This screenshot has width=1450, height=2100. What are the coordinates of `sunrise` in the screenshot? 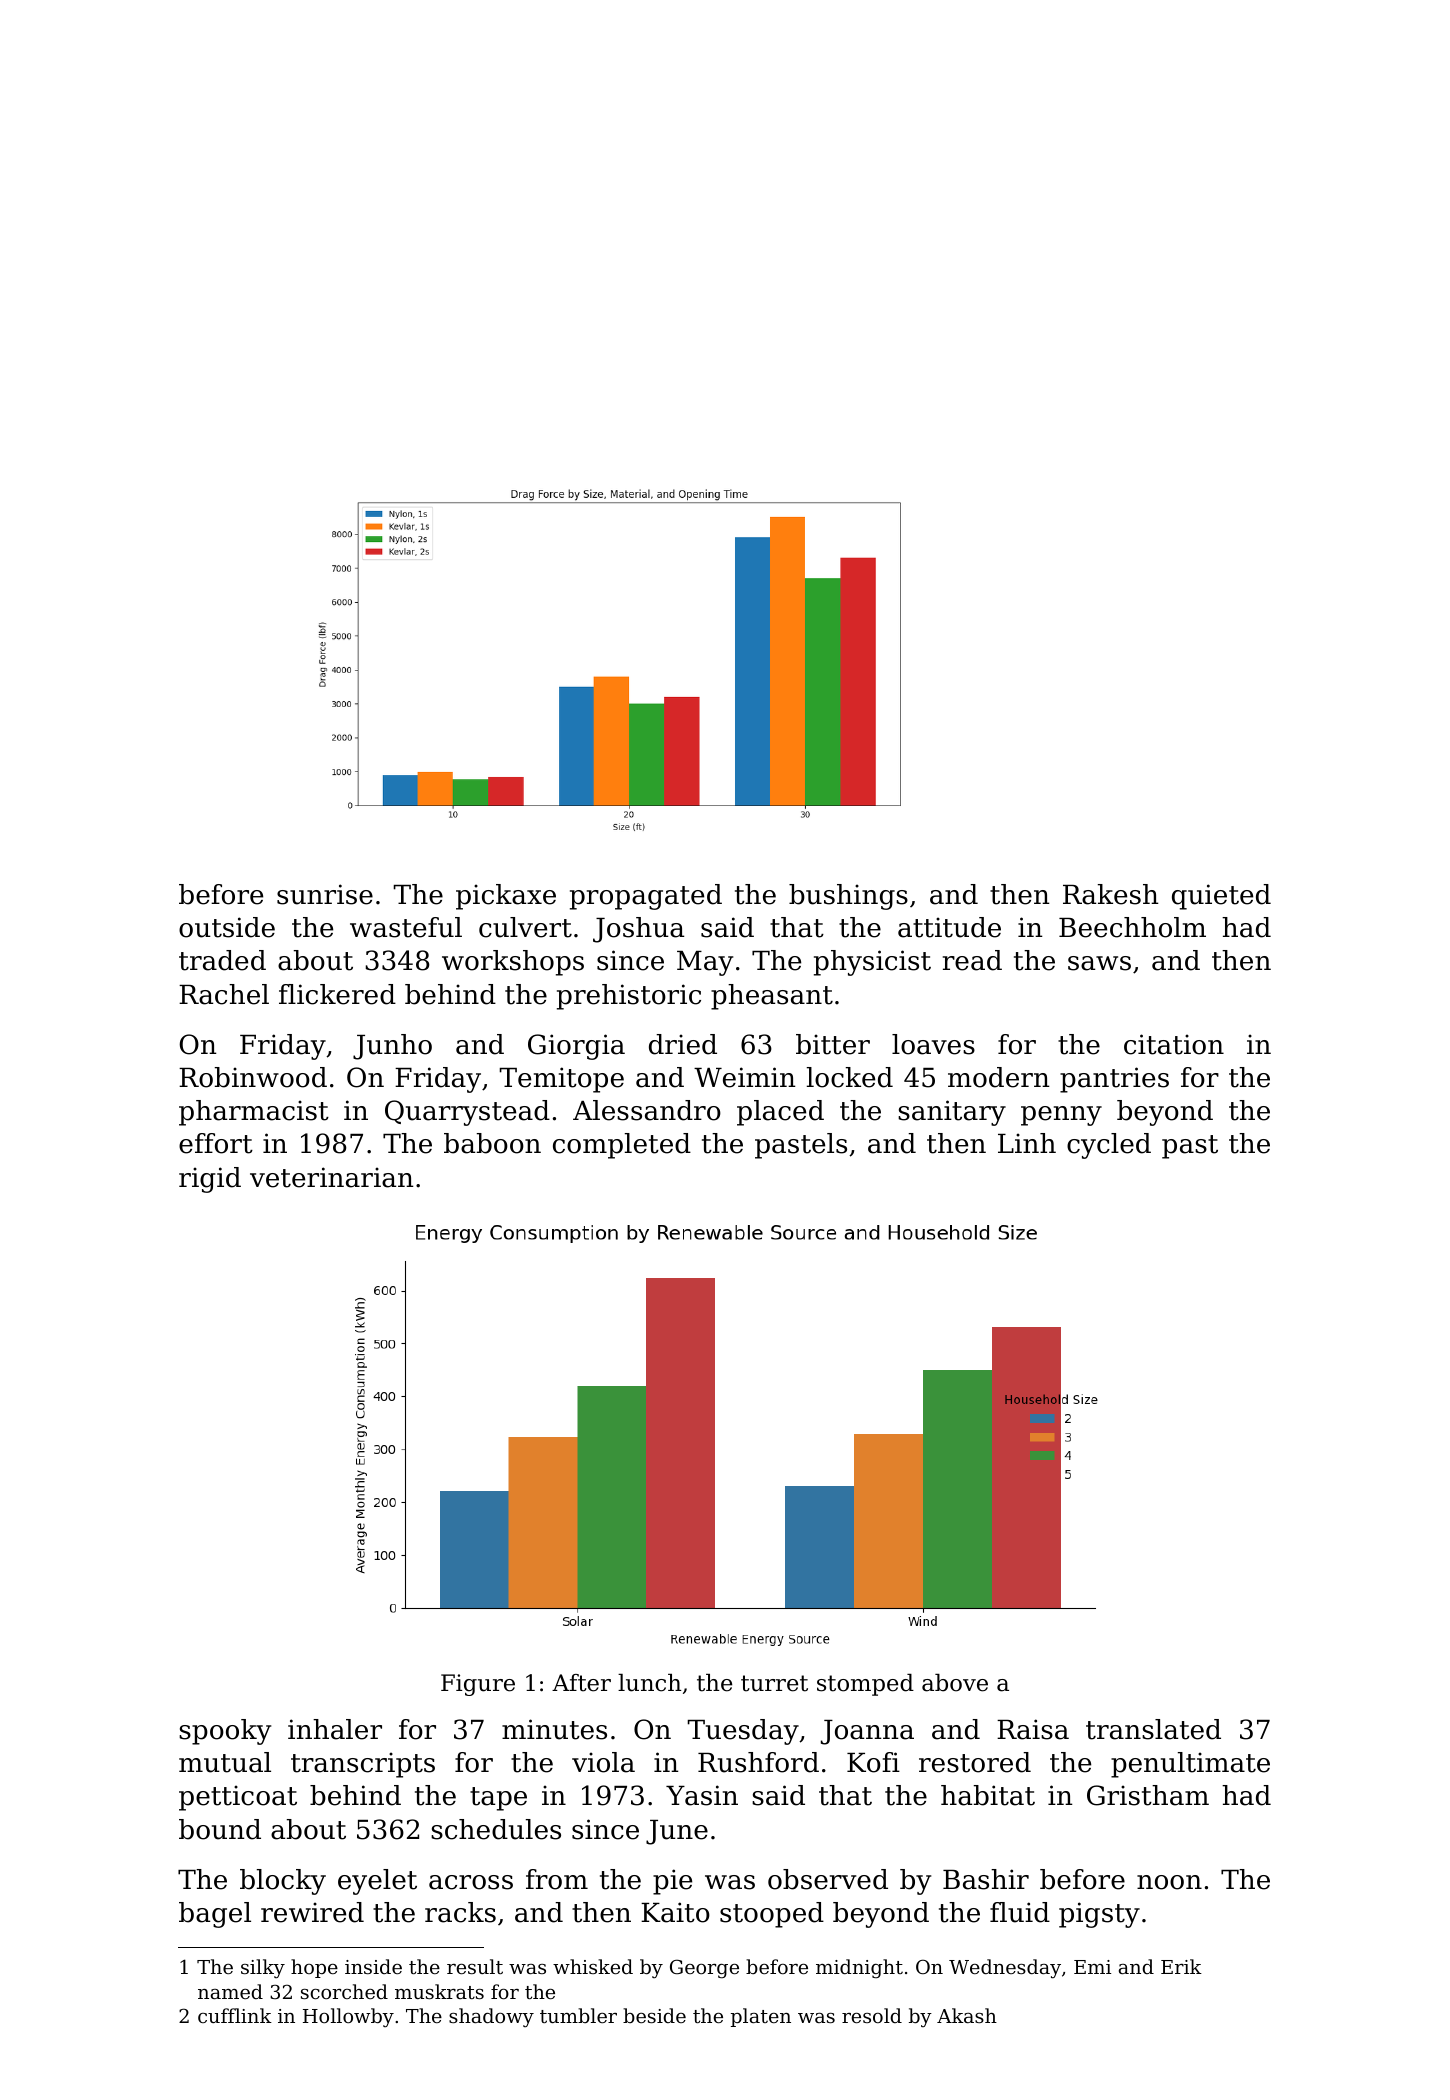 It's located at (325, 894).
